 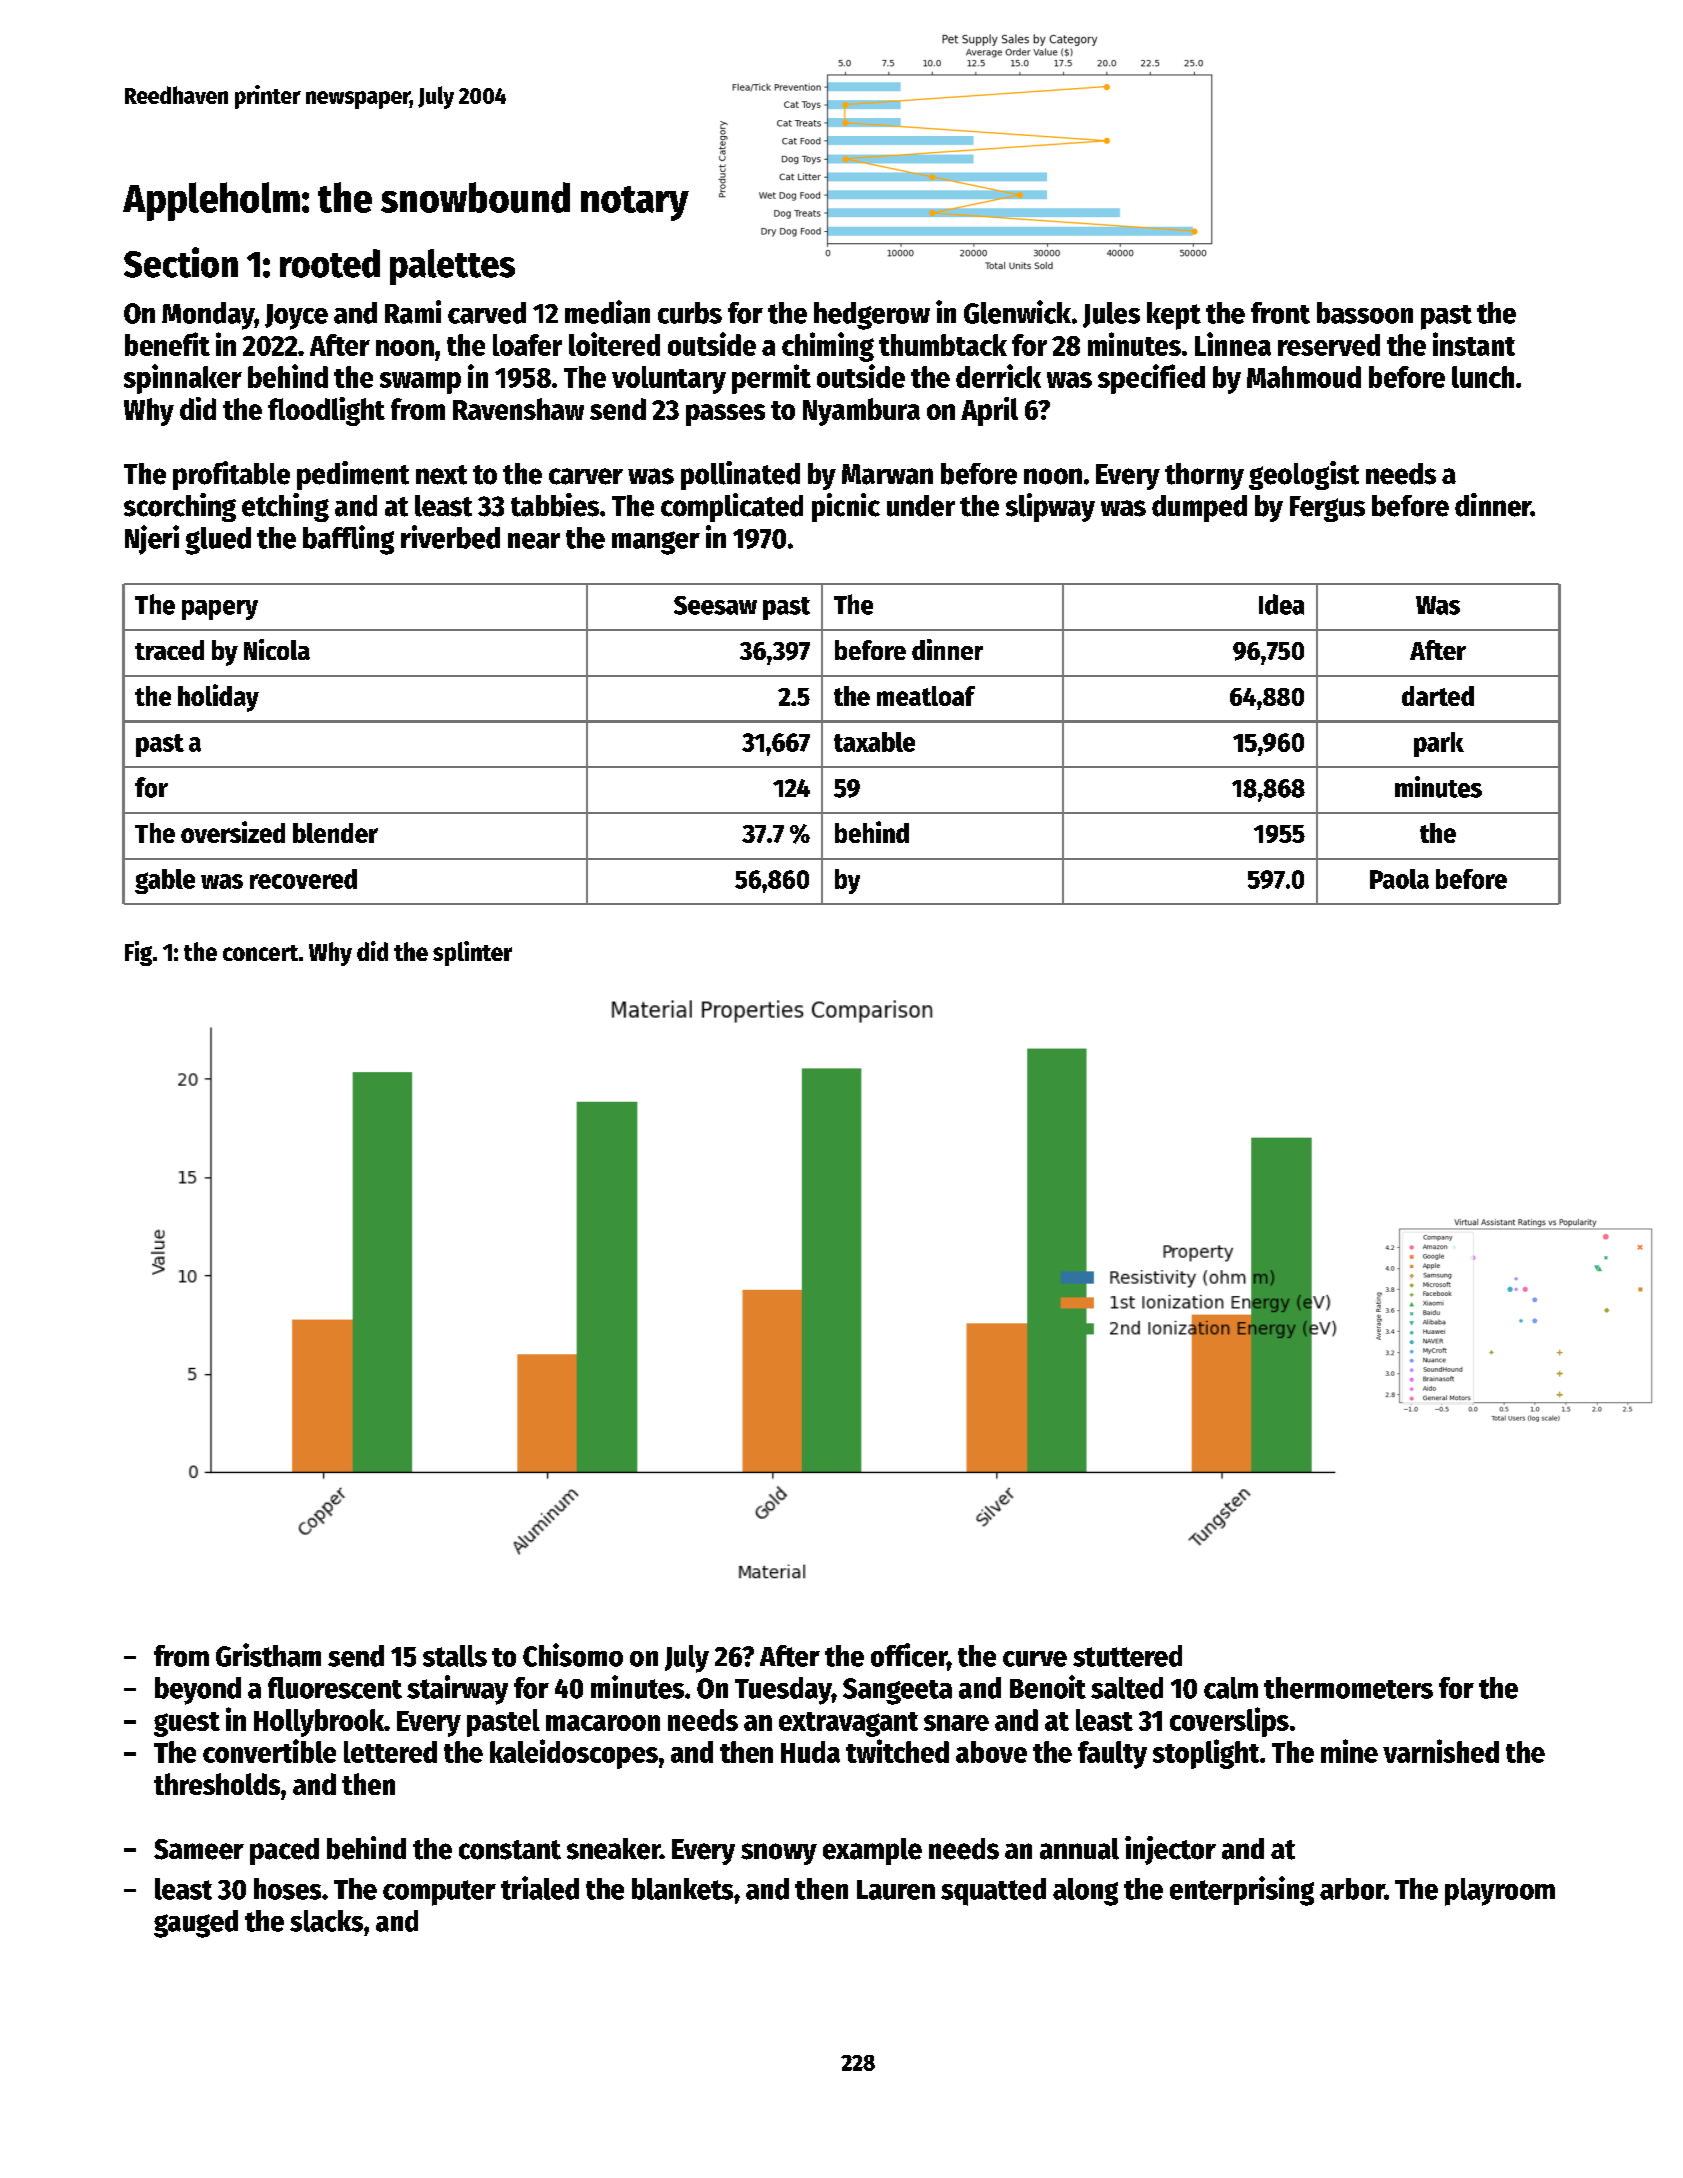 What do you see at coordinates (1441, 1751) in the image?
I see `varnished` at bounding box center [1441, 1751].
